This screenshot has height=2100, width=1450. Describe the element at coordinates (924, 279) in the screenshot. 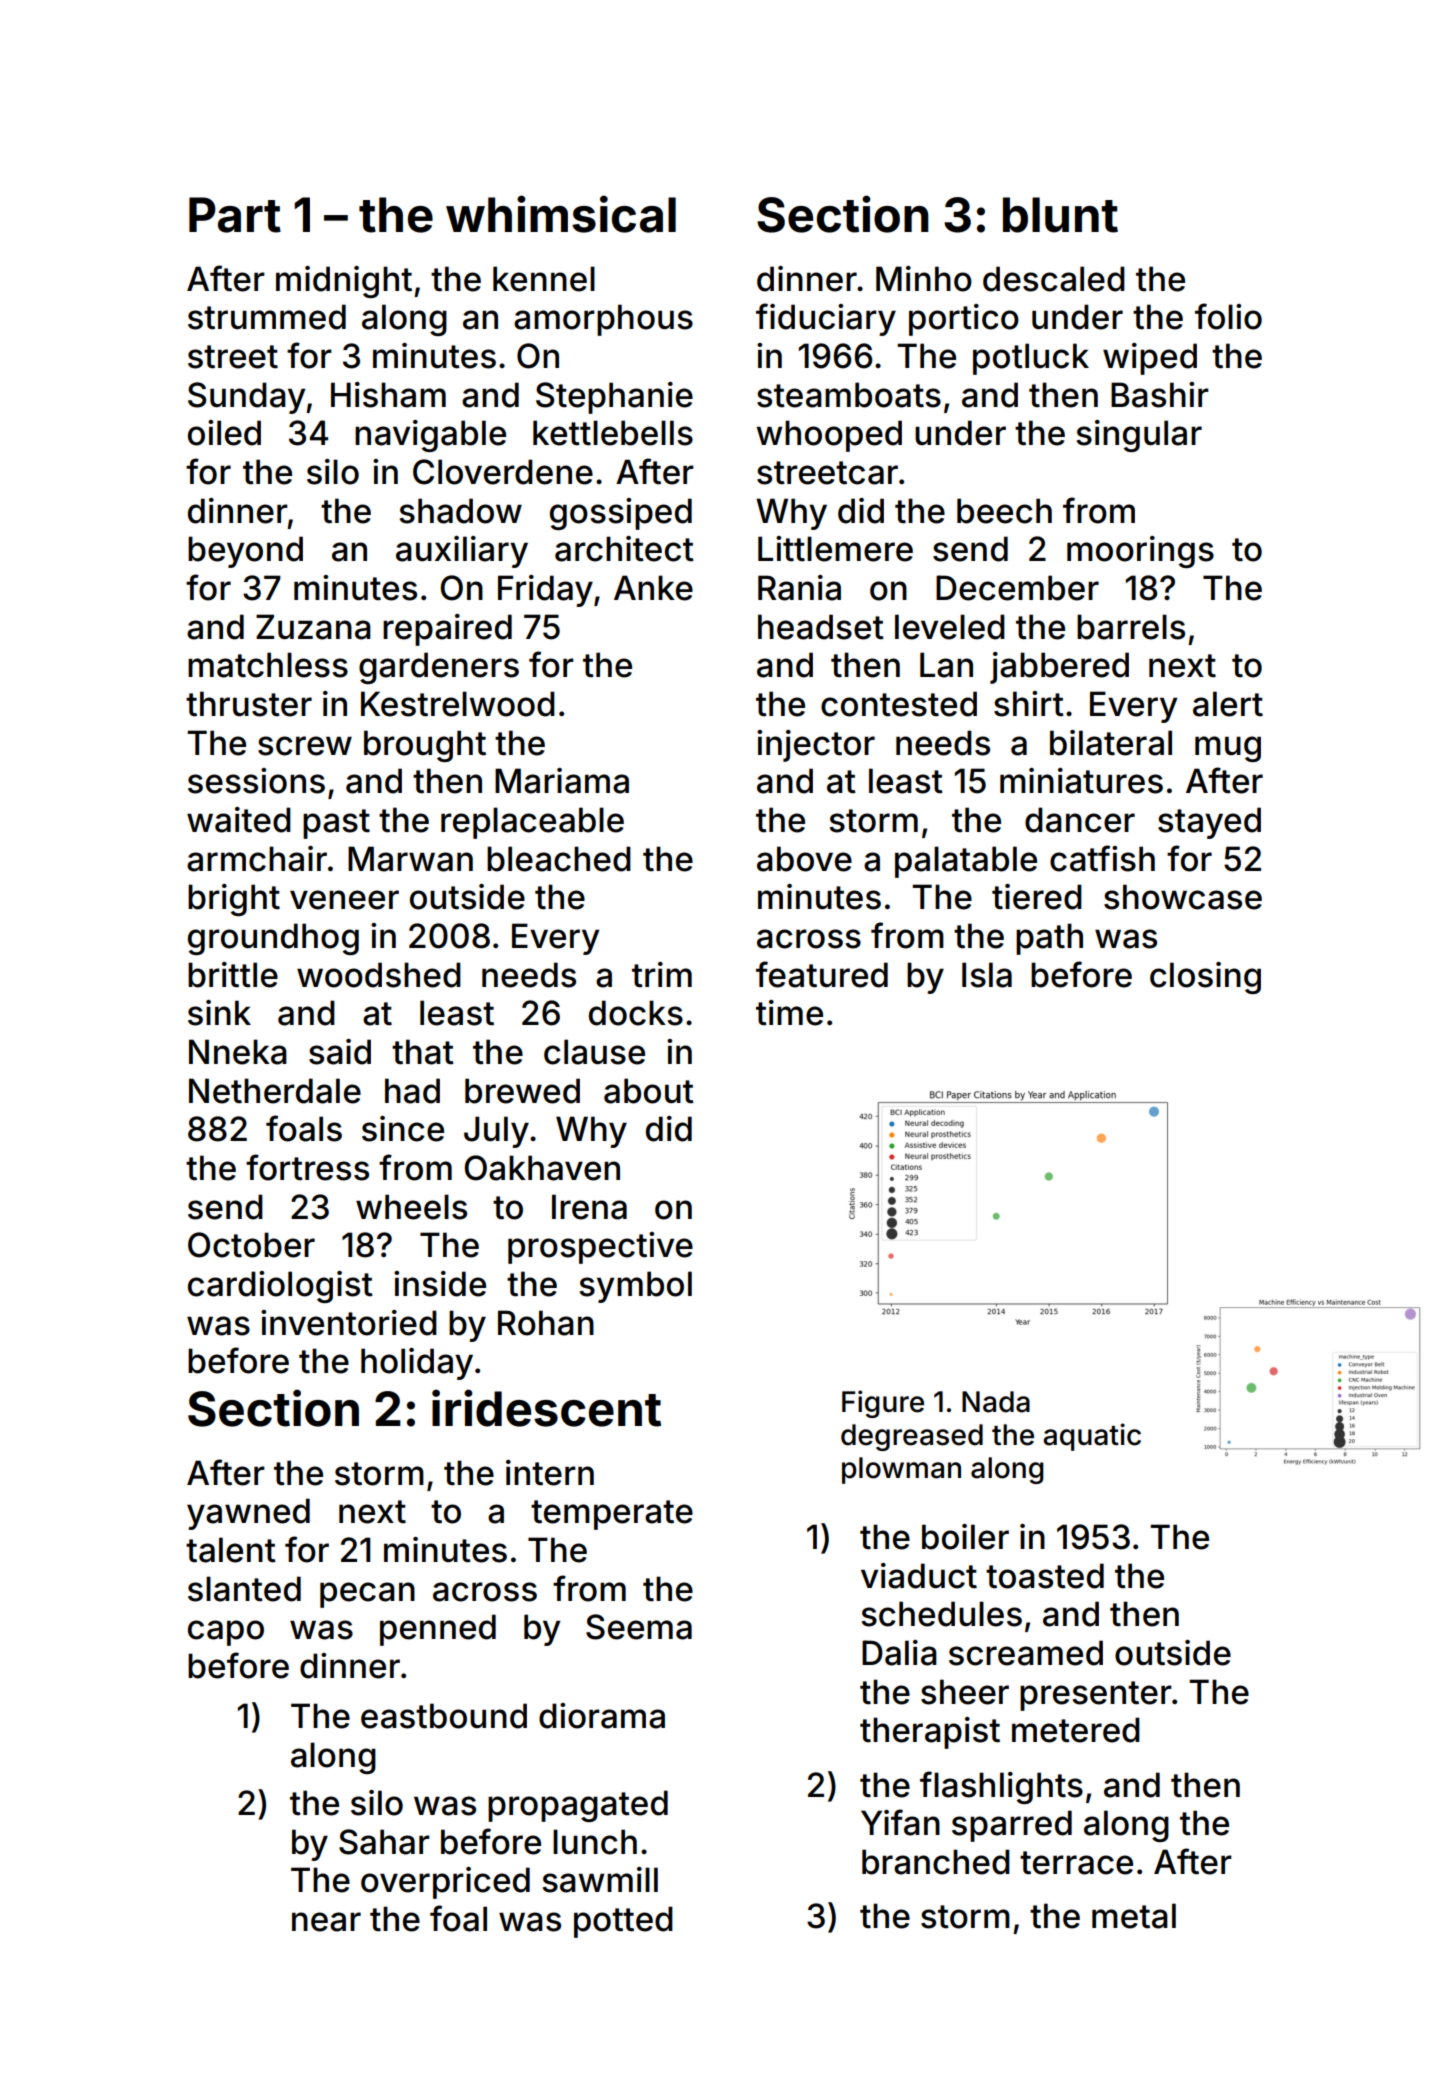

I see `Minho` at that location.
